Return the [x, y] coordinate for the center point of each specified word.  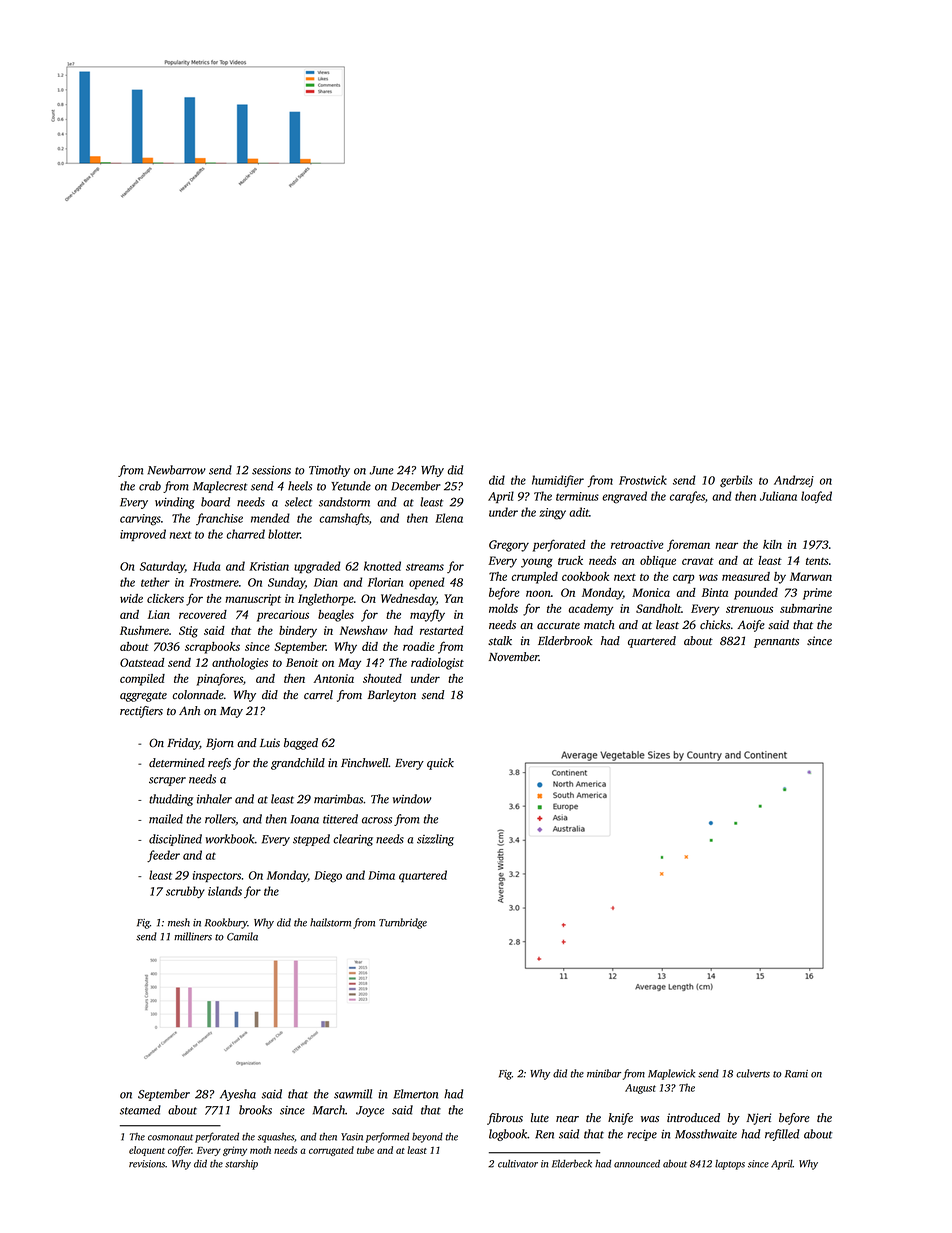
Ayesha [238, 1095]
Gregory [509, 546]
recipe [642, 1135]
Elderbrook [565, 641]
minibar [604, 1073]
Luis [270, 743]
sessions [271, 470]
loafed [816, 497]
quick [440, 764]
